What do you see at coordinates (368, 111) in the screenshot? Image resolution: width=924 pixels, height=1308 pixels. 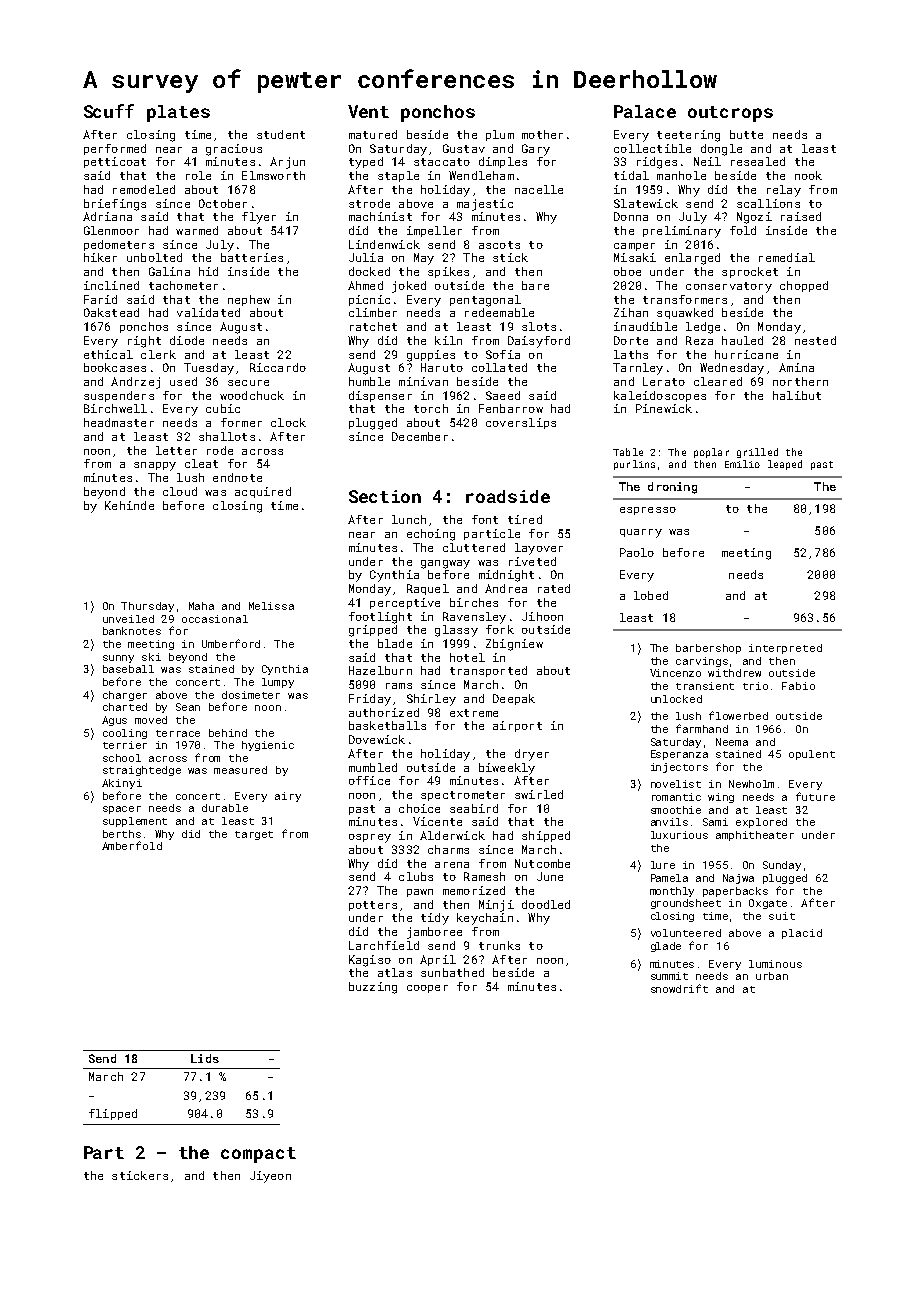 I see `Vent` at bounding box center [368, 111].
